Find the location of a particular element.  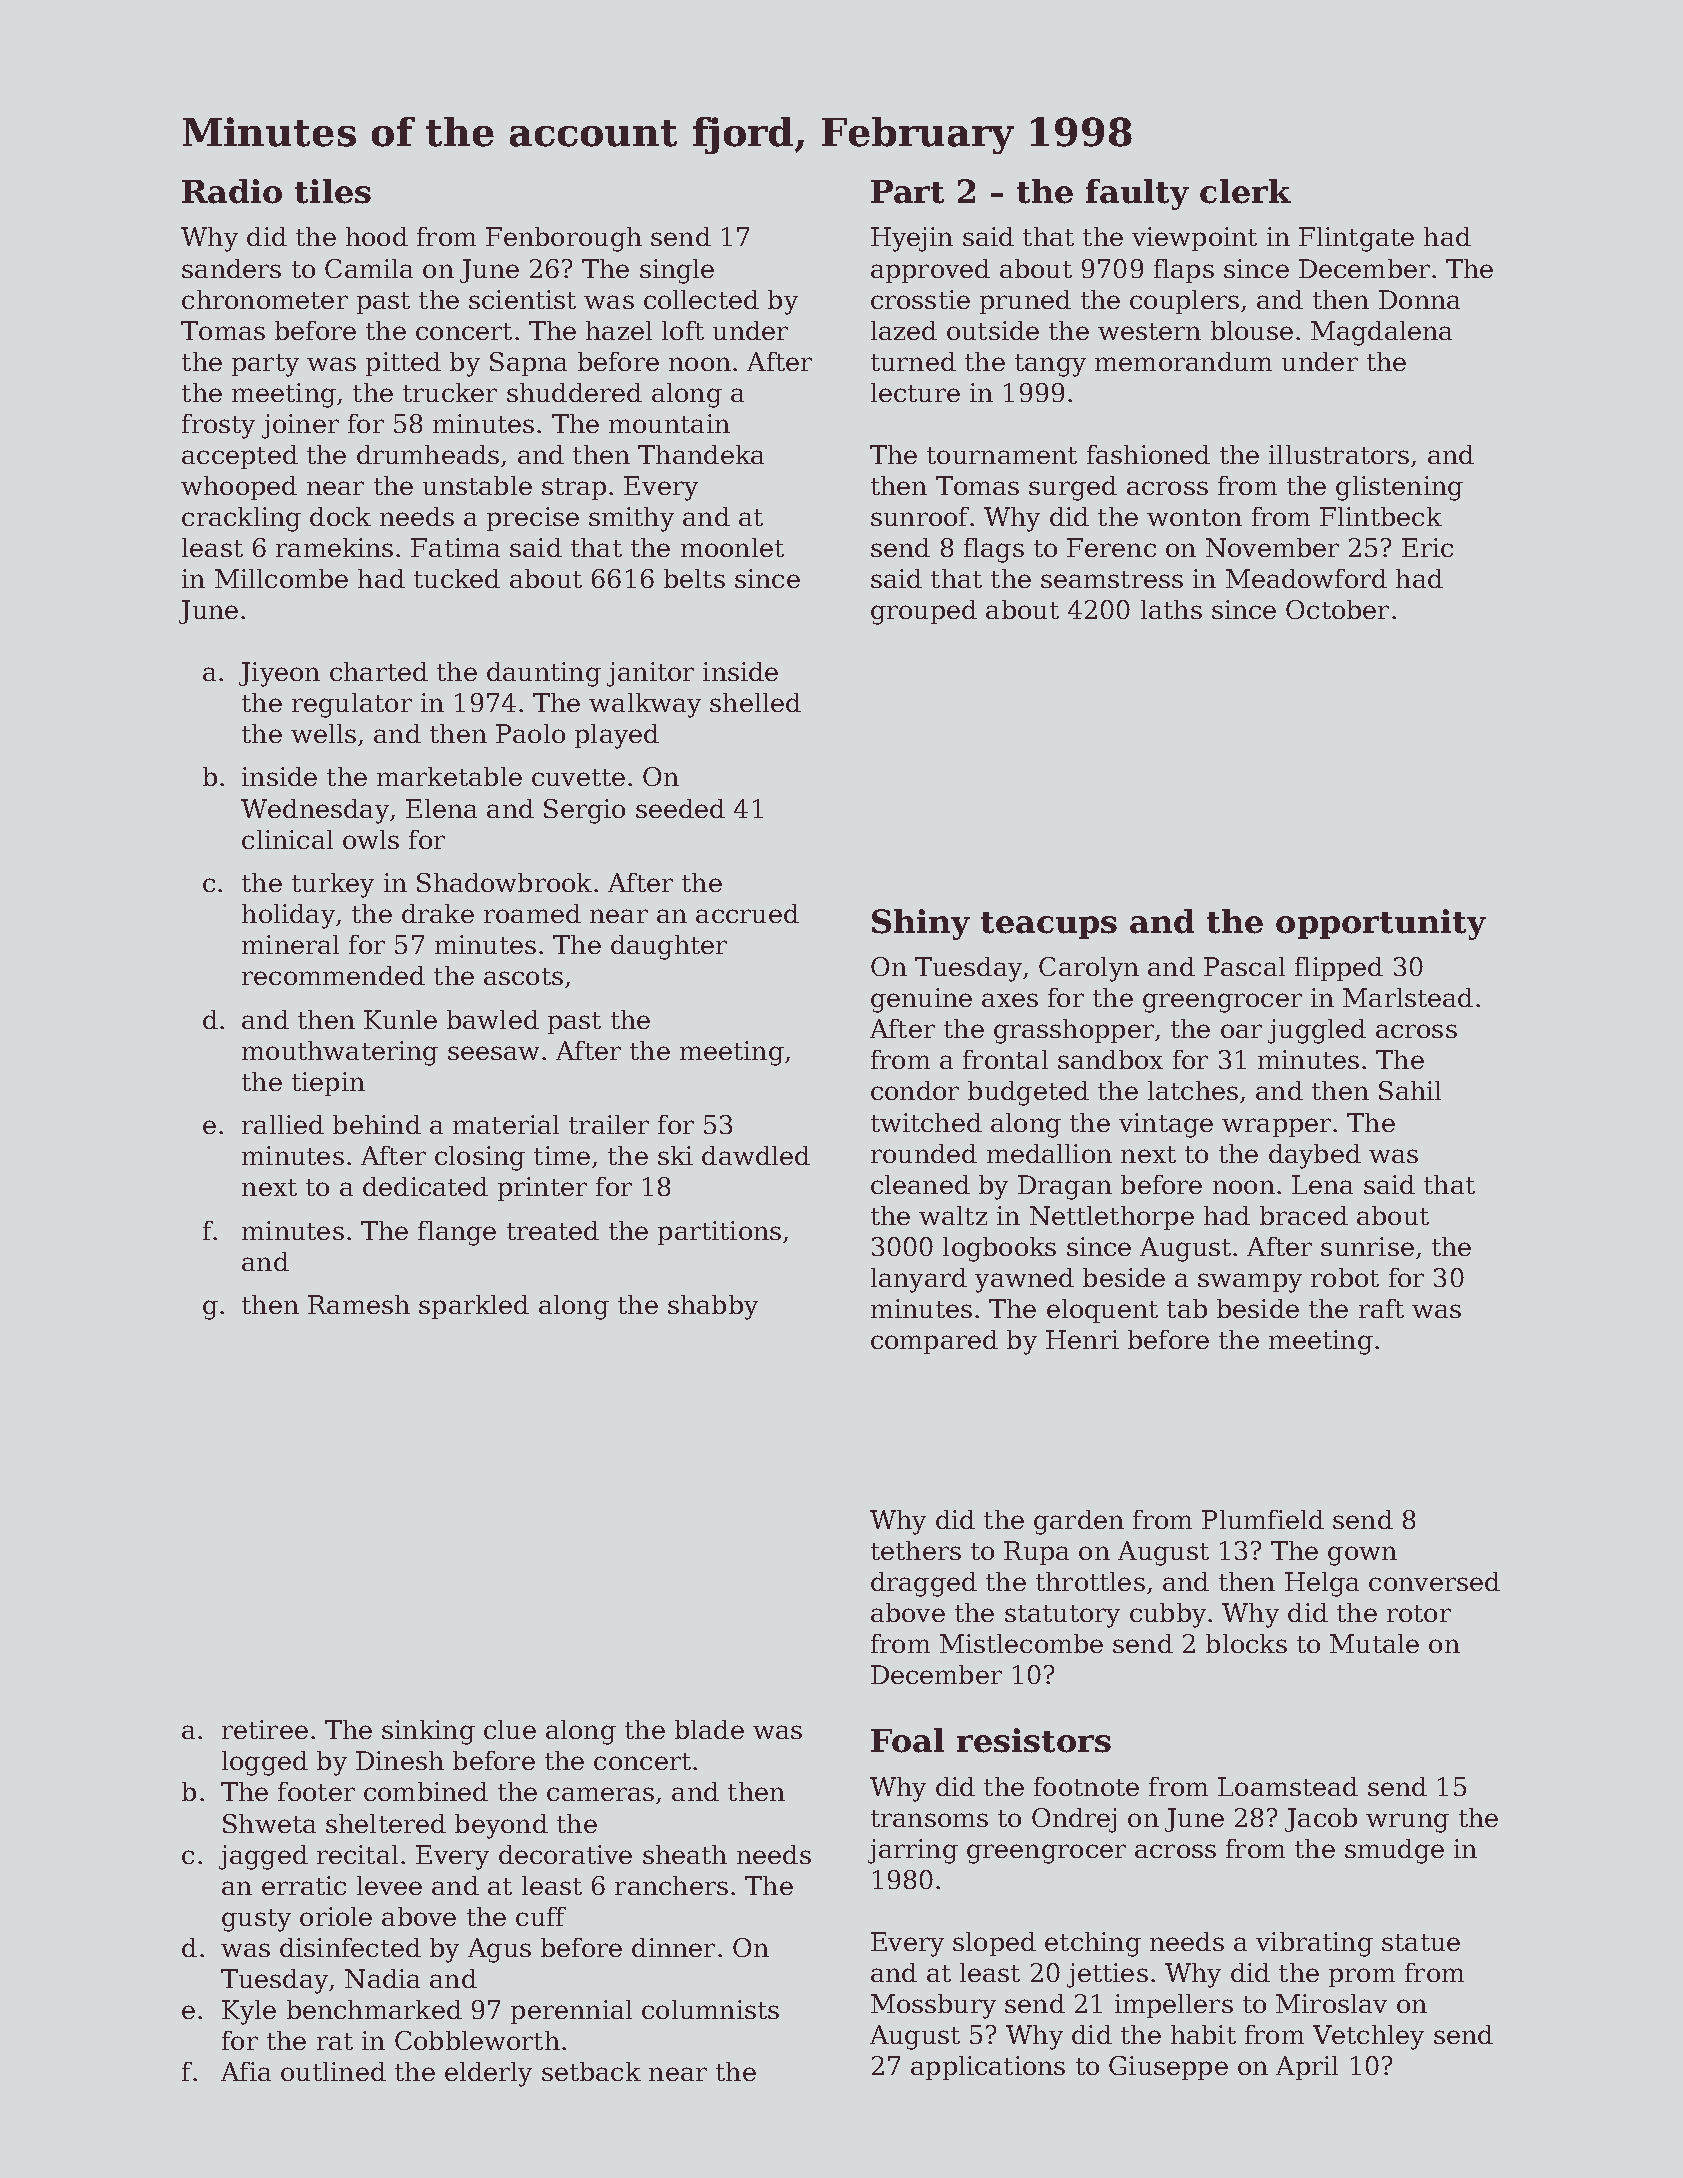

Agus is located at coordinates (499, 1950).
